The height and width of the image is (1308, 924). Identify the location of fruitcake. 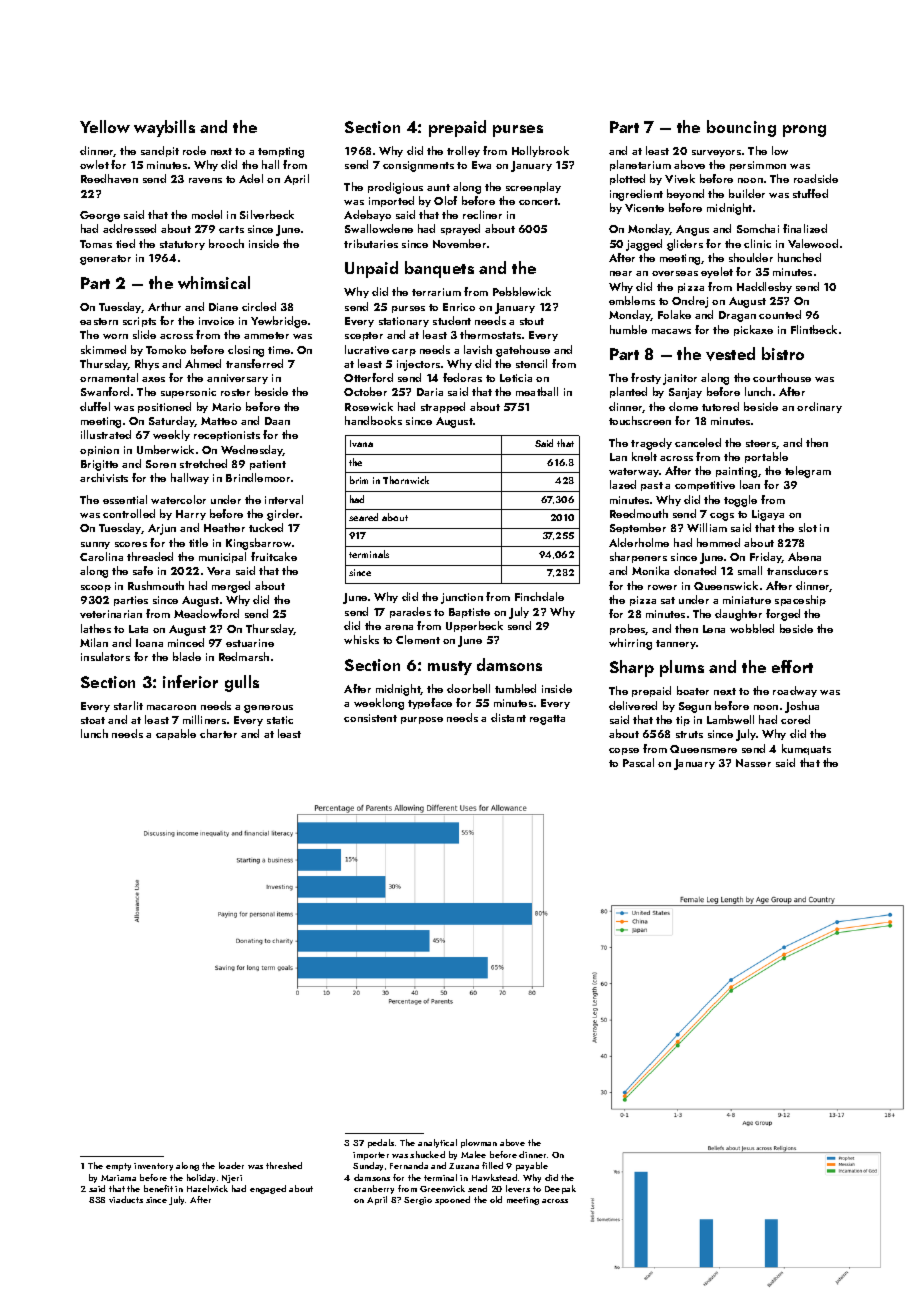
(274, 556).
